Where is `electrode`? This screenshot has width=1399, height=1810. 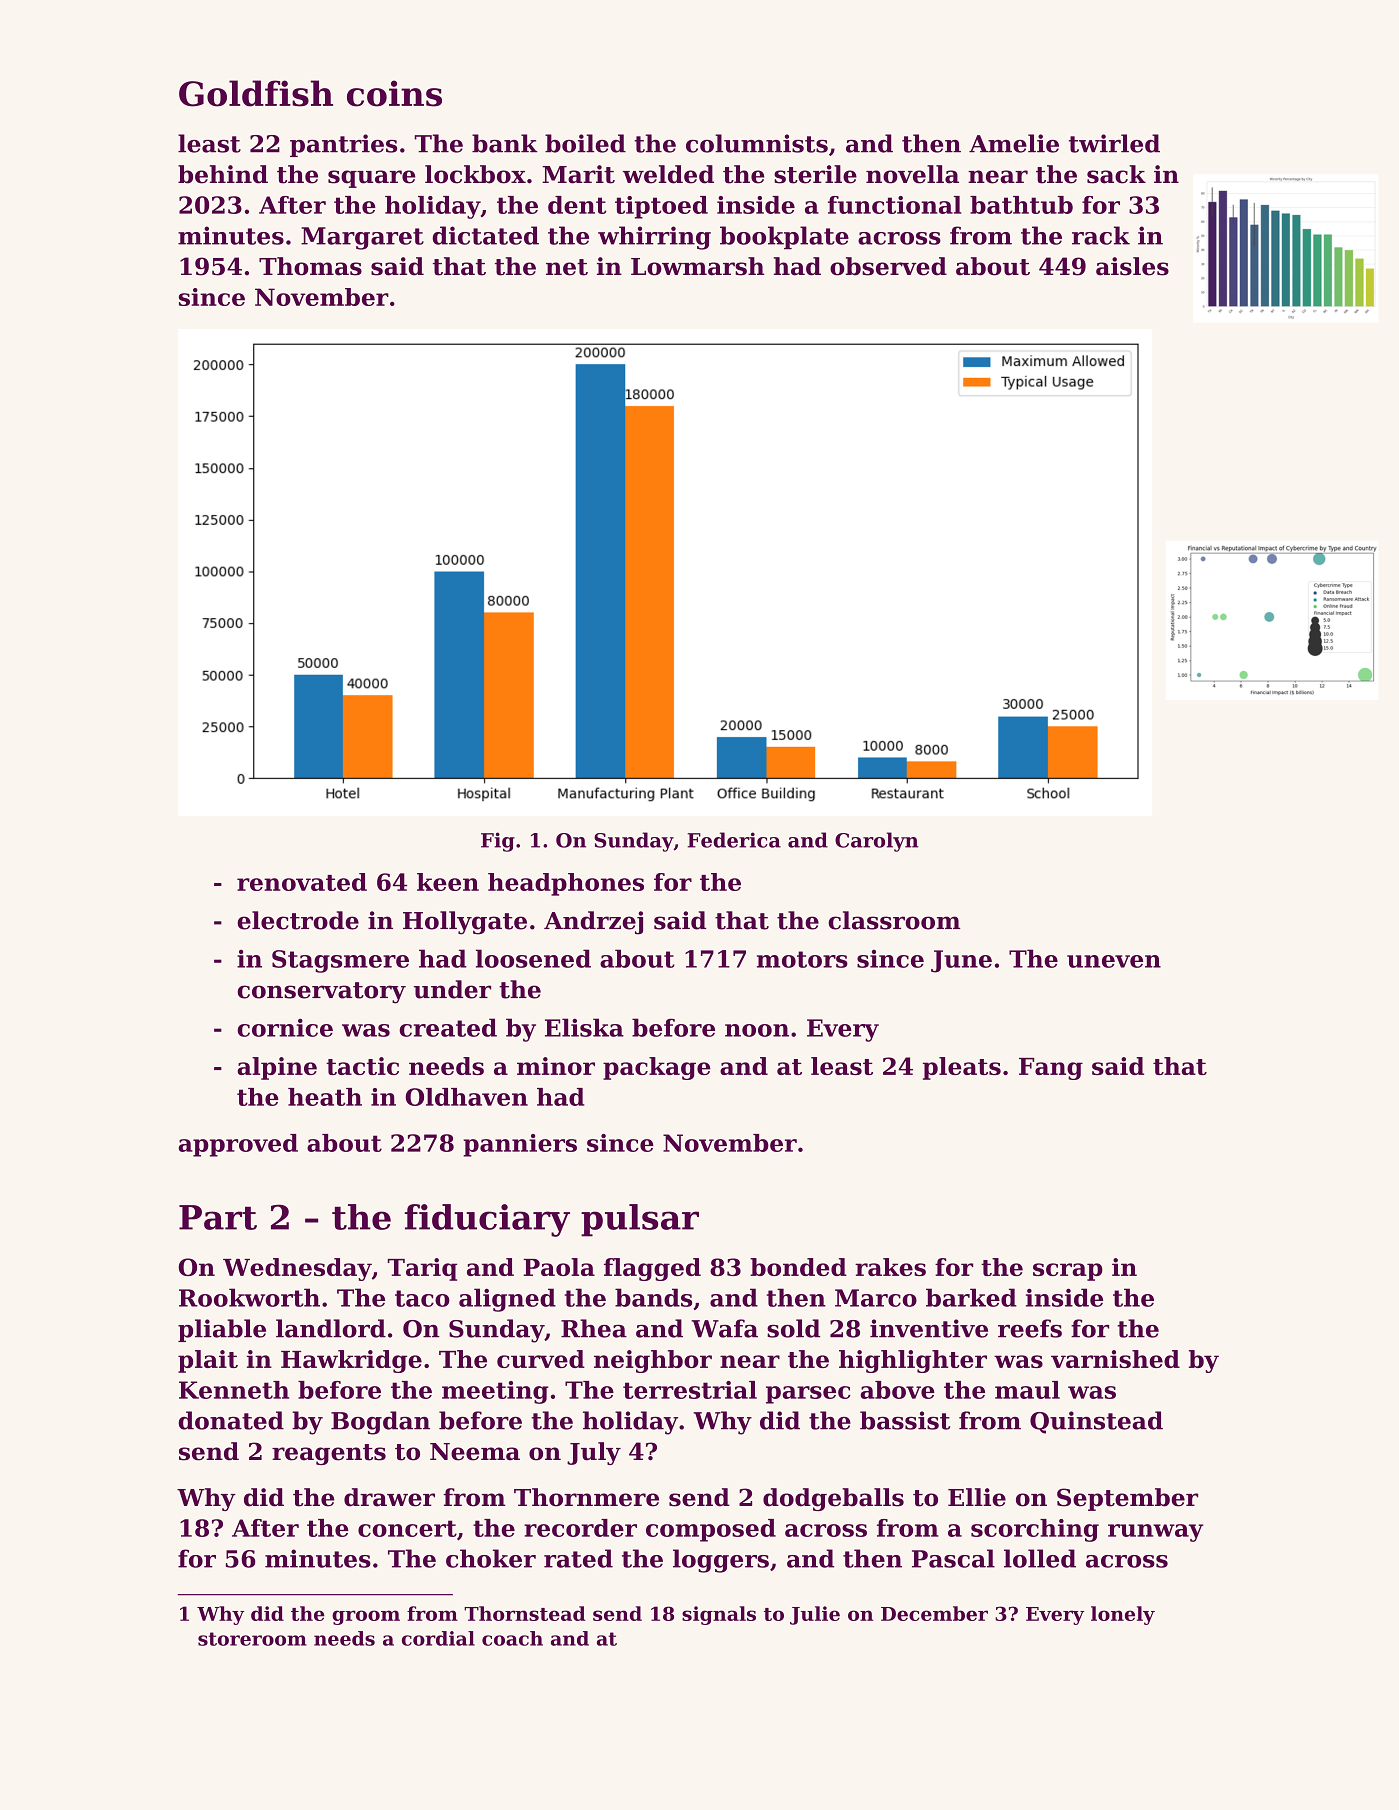 electrode is located at coordinates (298, 920).
